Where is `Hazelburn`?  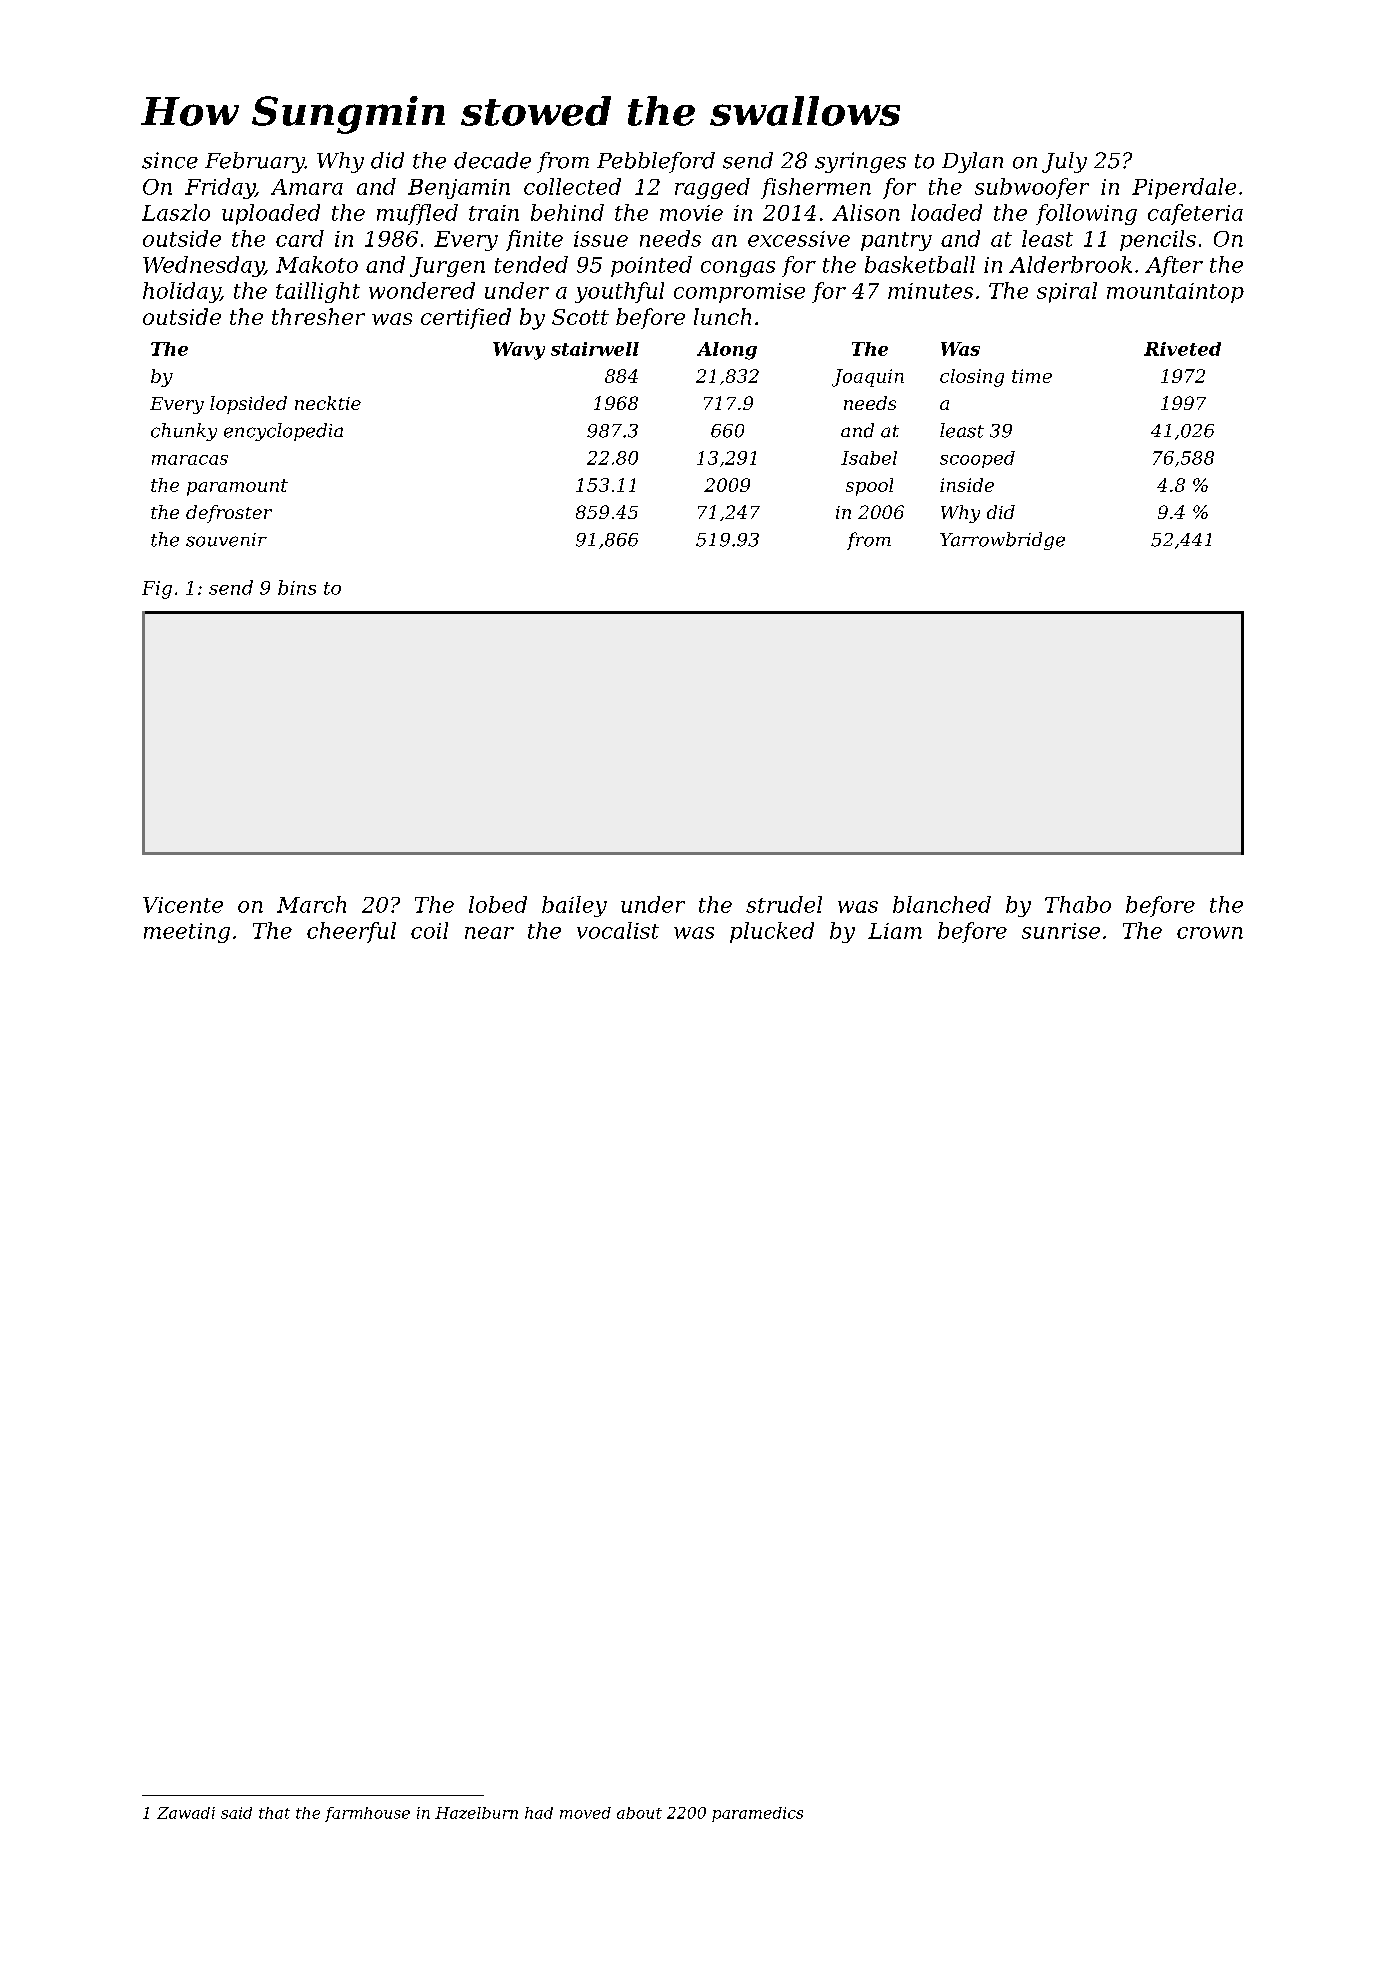
Hazelburn is located at coordinates (476, 1813).
